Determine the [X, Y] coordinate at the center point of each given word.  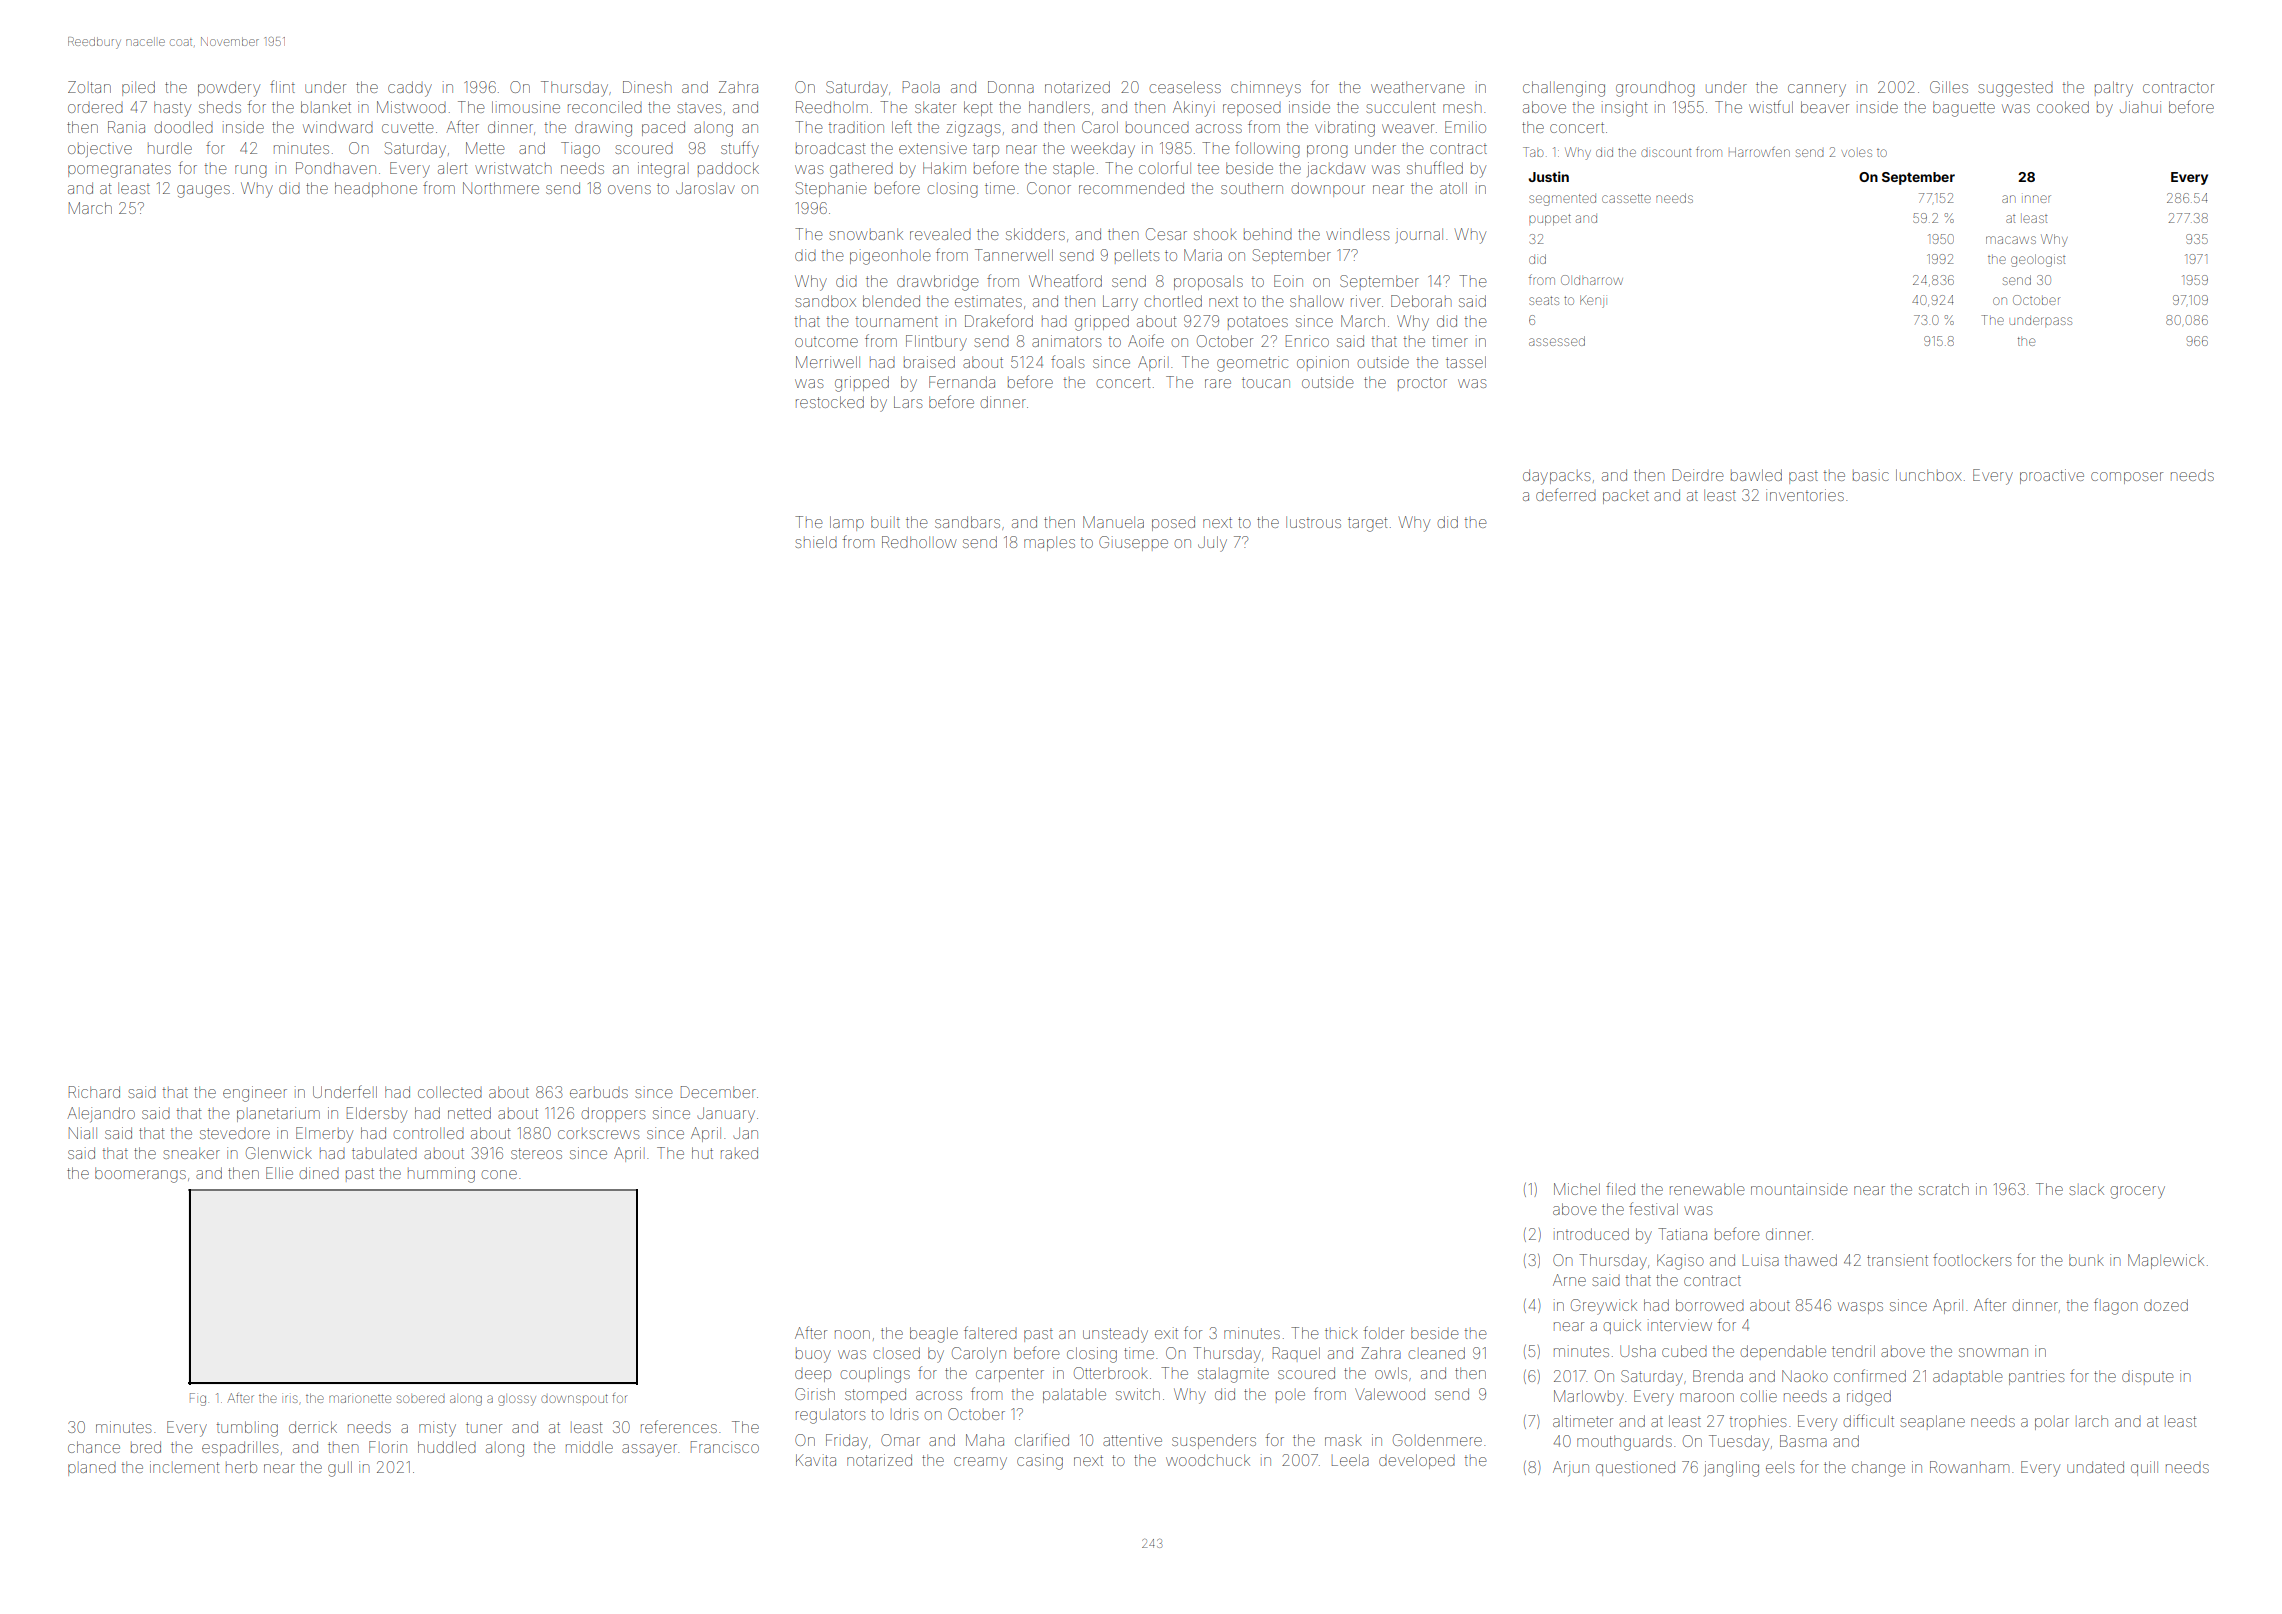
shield [816, 542]
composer [2127, 478]
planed [92, 1470]
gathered [861, 170]
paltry [2114, 89]
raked [739, 1153]
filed [1620, 1188]
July [1212, 544]
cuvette [407, 127]
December [718, 1092]
